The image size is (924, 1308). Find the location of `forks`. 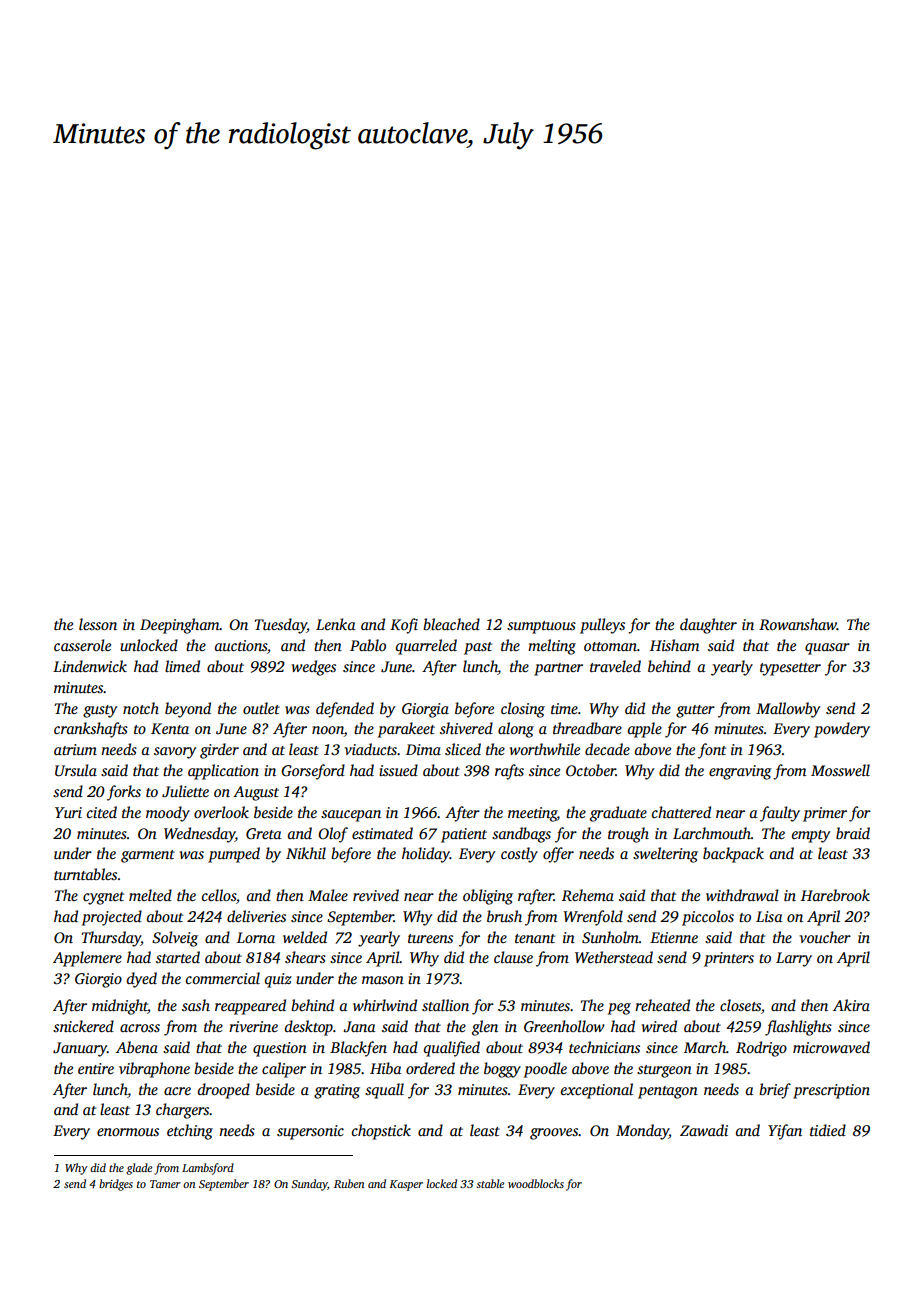

forks is located at coordinates (124, 793).
